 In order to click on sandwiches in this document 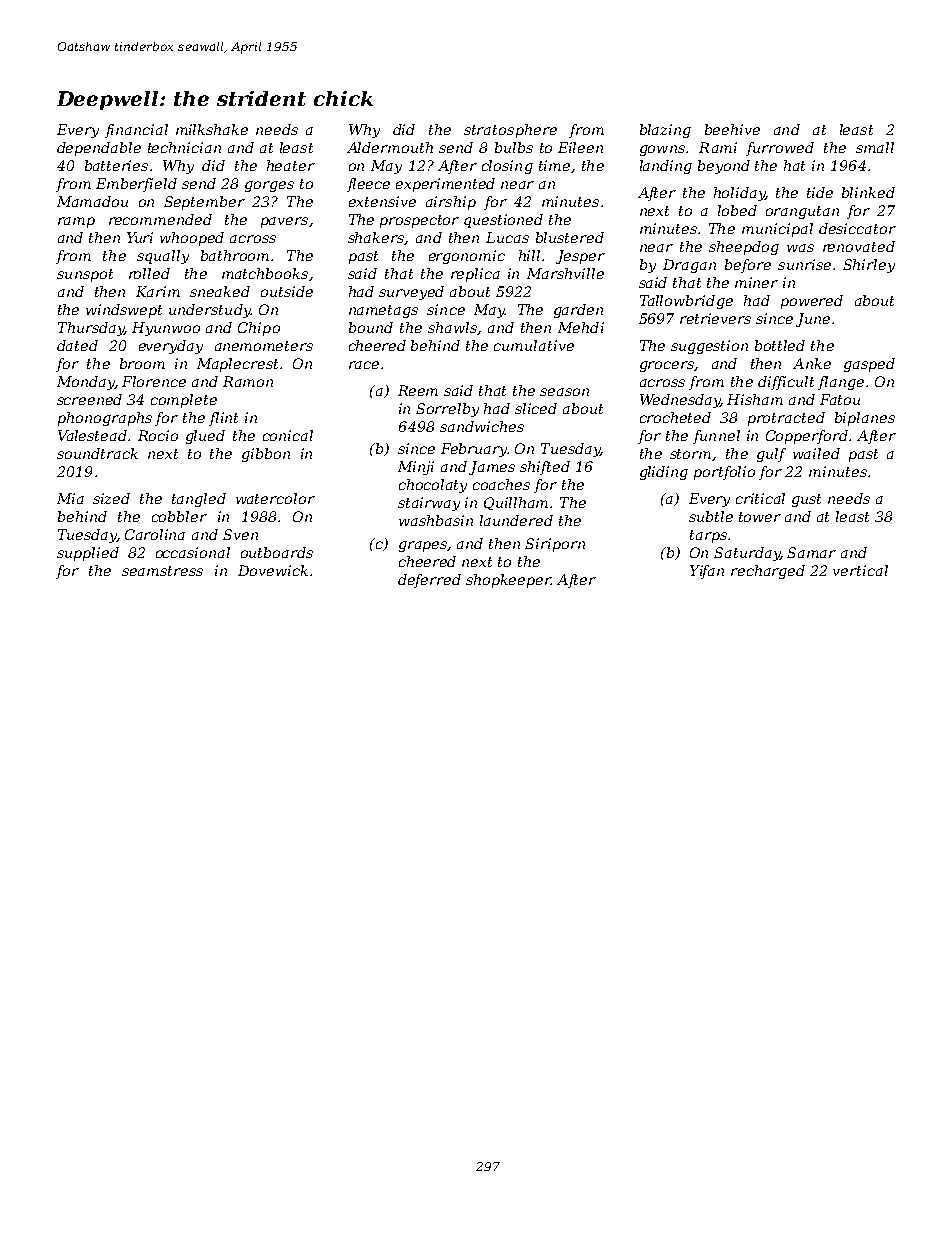, I will do `click(482, 426)`.
